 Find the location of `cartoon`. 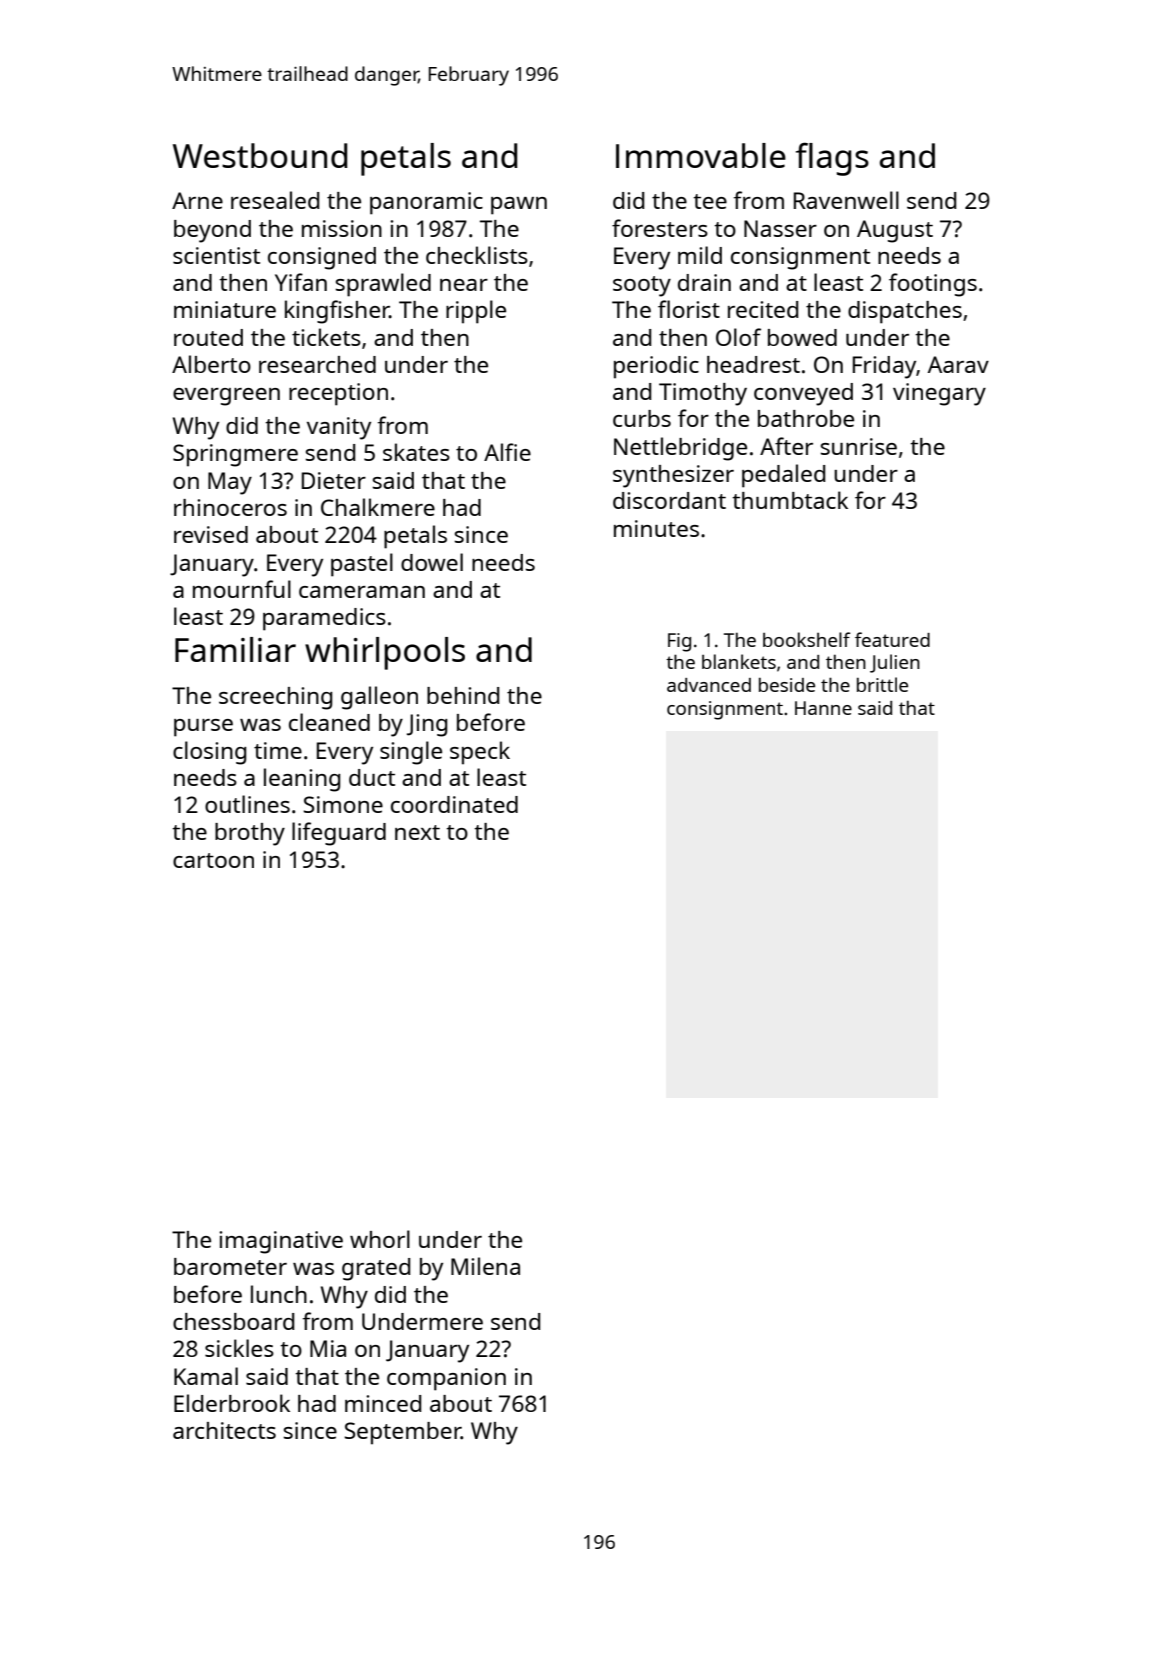

cartoon is located at coordinates (213, 860).
